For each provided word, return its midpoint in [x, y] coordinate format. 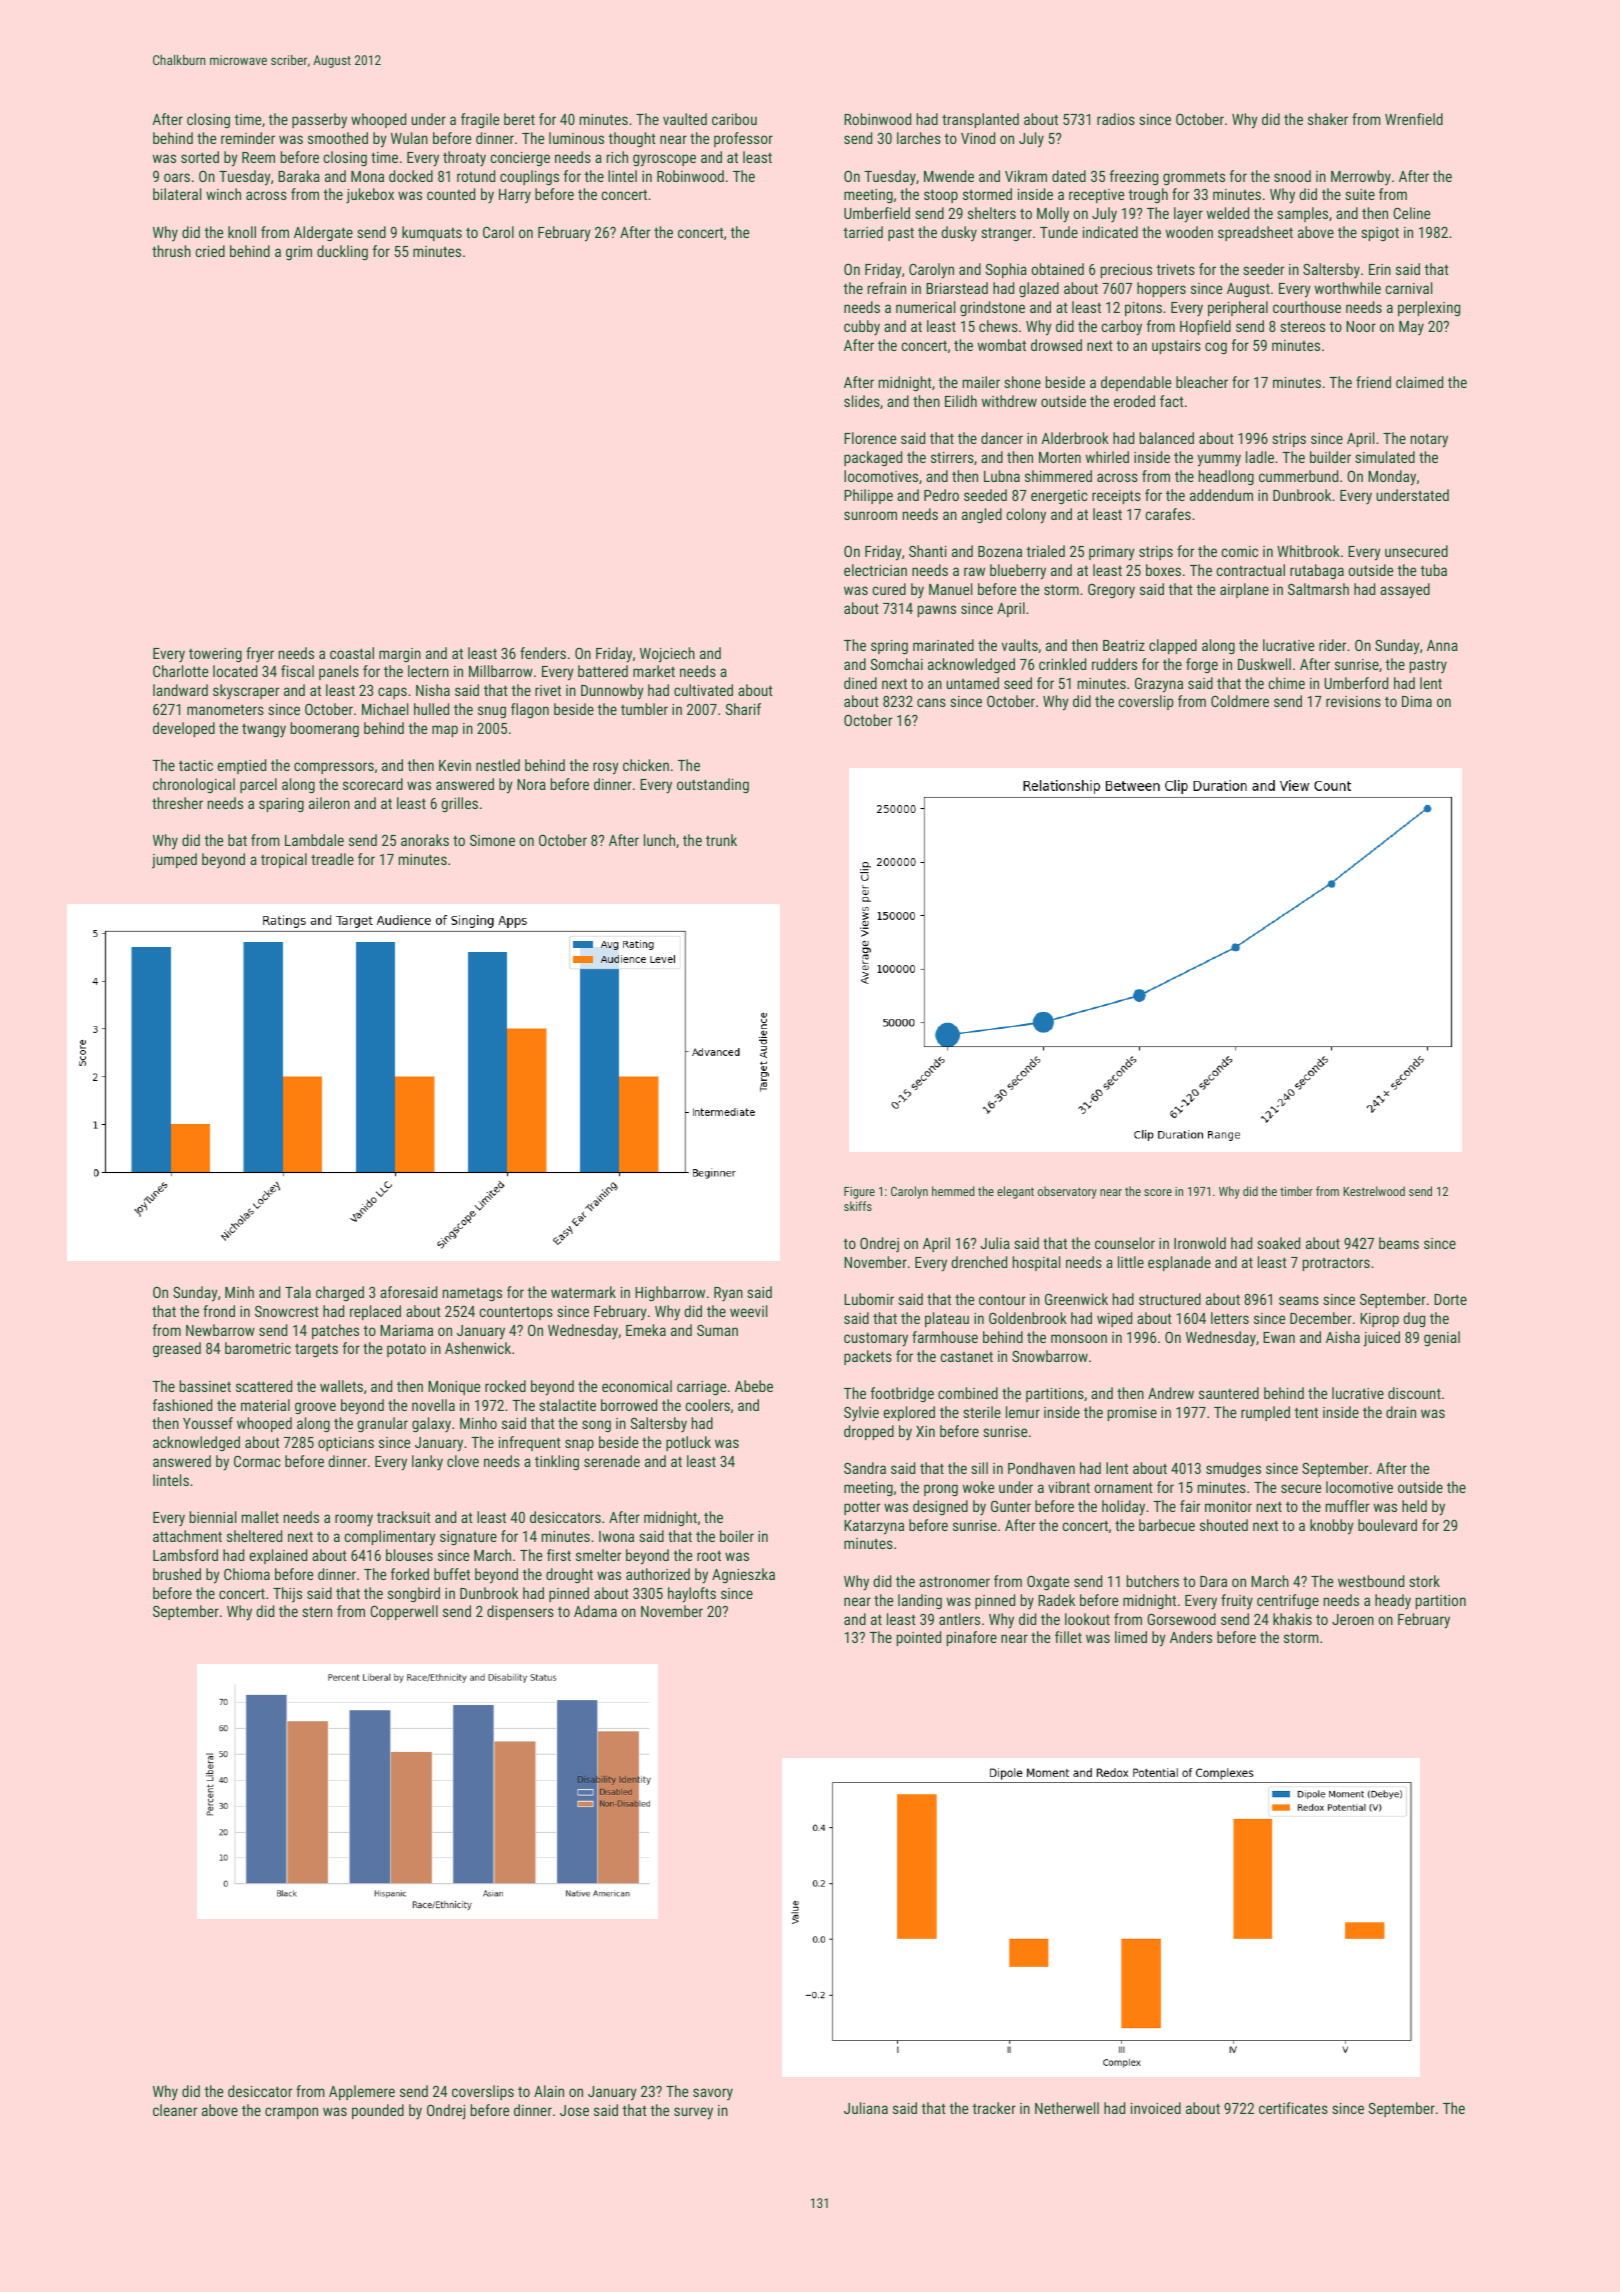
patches [335, 1331]
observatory [1067, 1192]
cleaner [175, 2110]
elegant [1015, 1192]
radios [1116, 119]
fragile [480, 120]
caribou [734, 119]
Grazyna [1159, 685]
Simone [492, 840]
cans [931, 702]
